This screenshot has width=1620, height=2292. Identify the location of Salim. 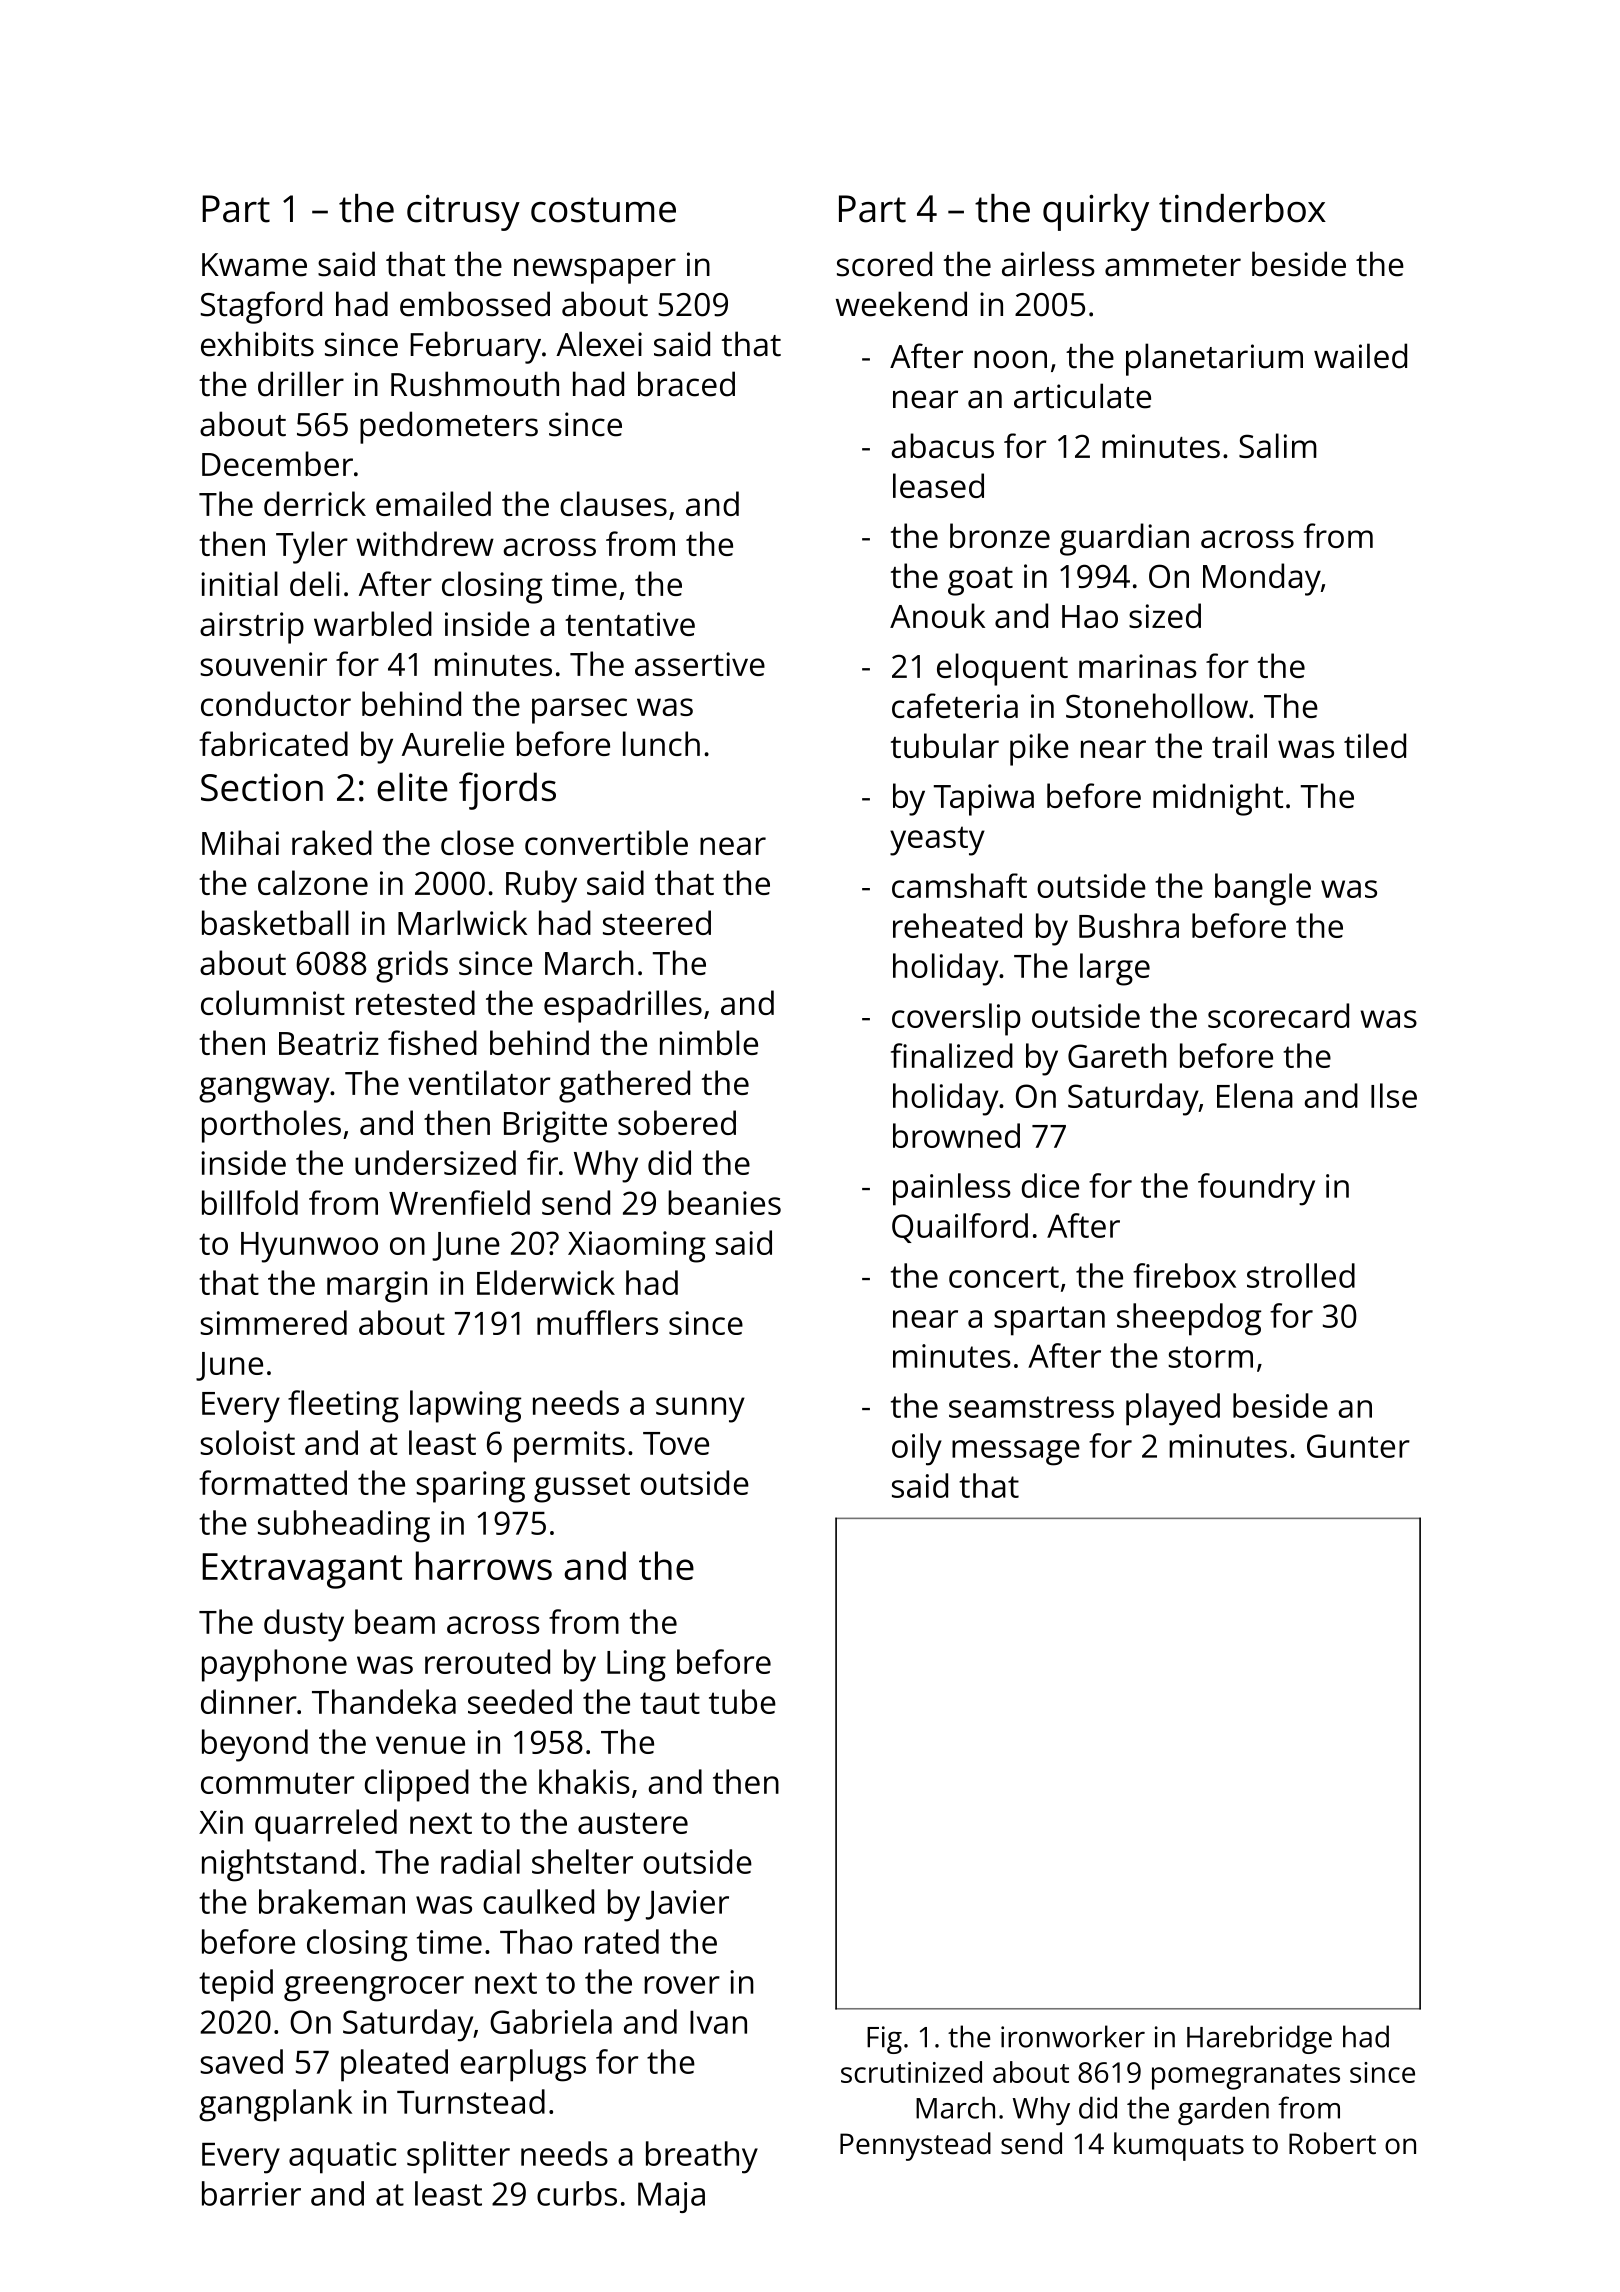
(1278, 445).
